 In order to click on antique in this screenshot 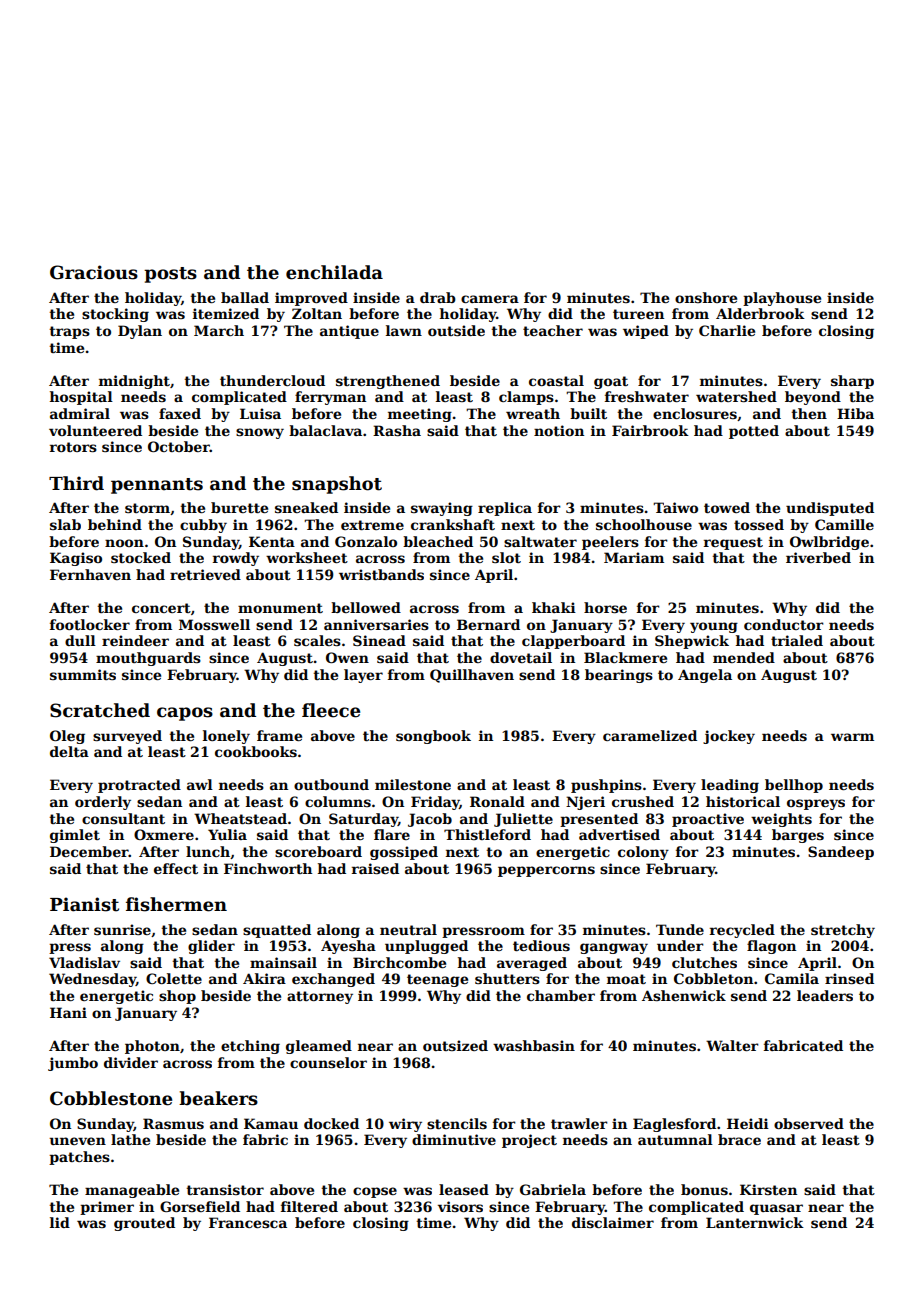, I will do `click(349, 332)`.
